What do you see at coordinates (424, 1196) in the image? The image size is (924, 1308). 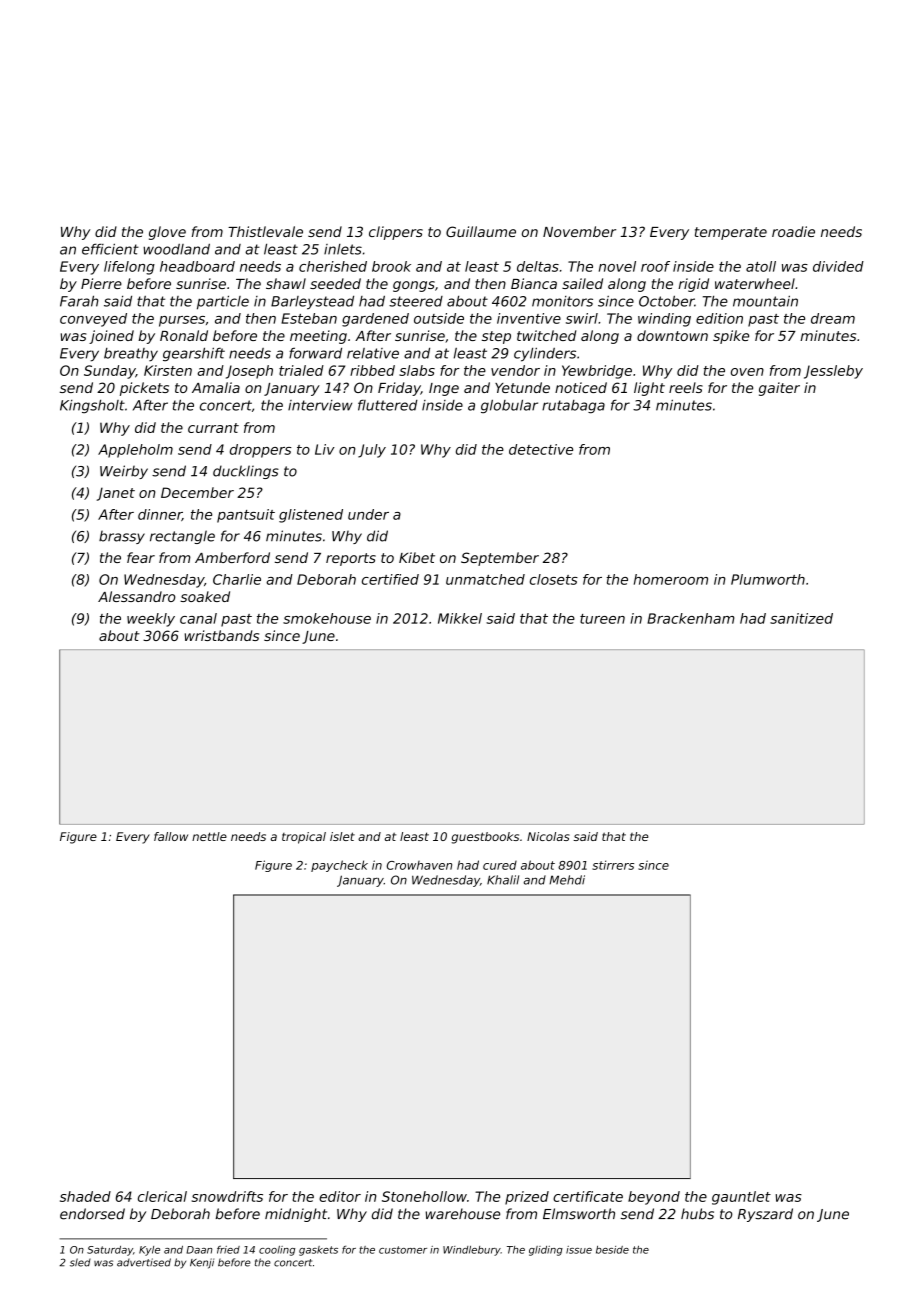 I see `Stonehollow` at bounding box center [424, 1196].
